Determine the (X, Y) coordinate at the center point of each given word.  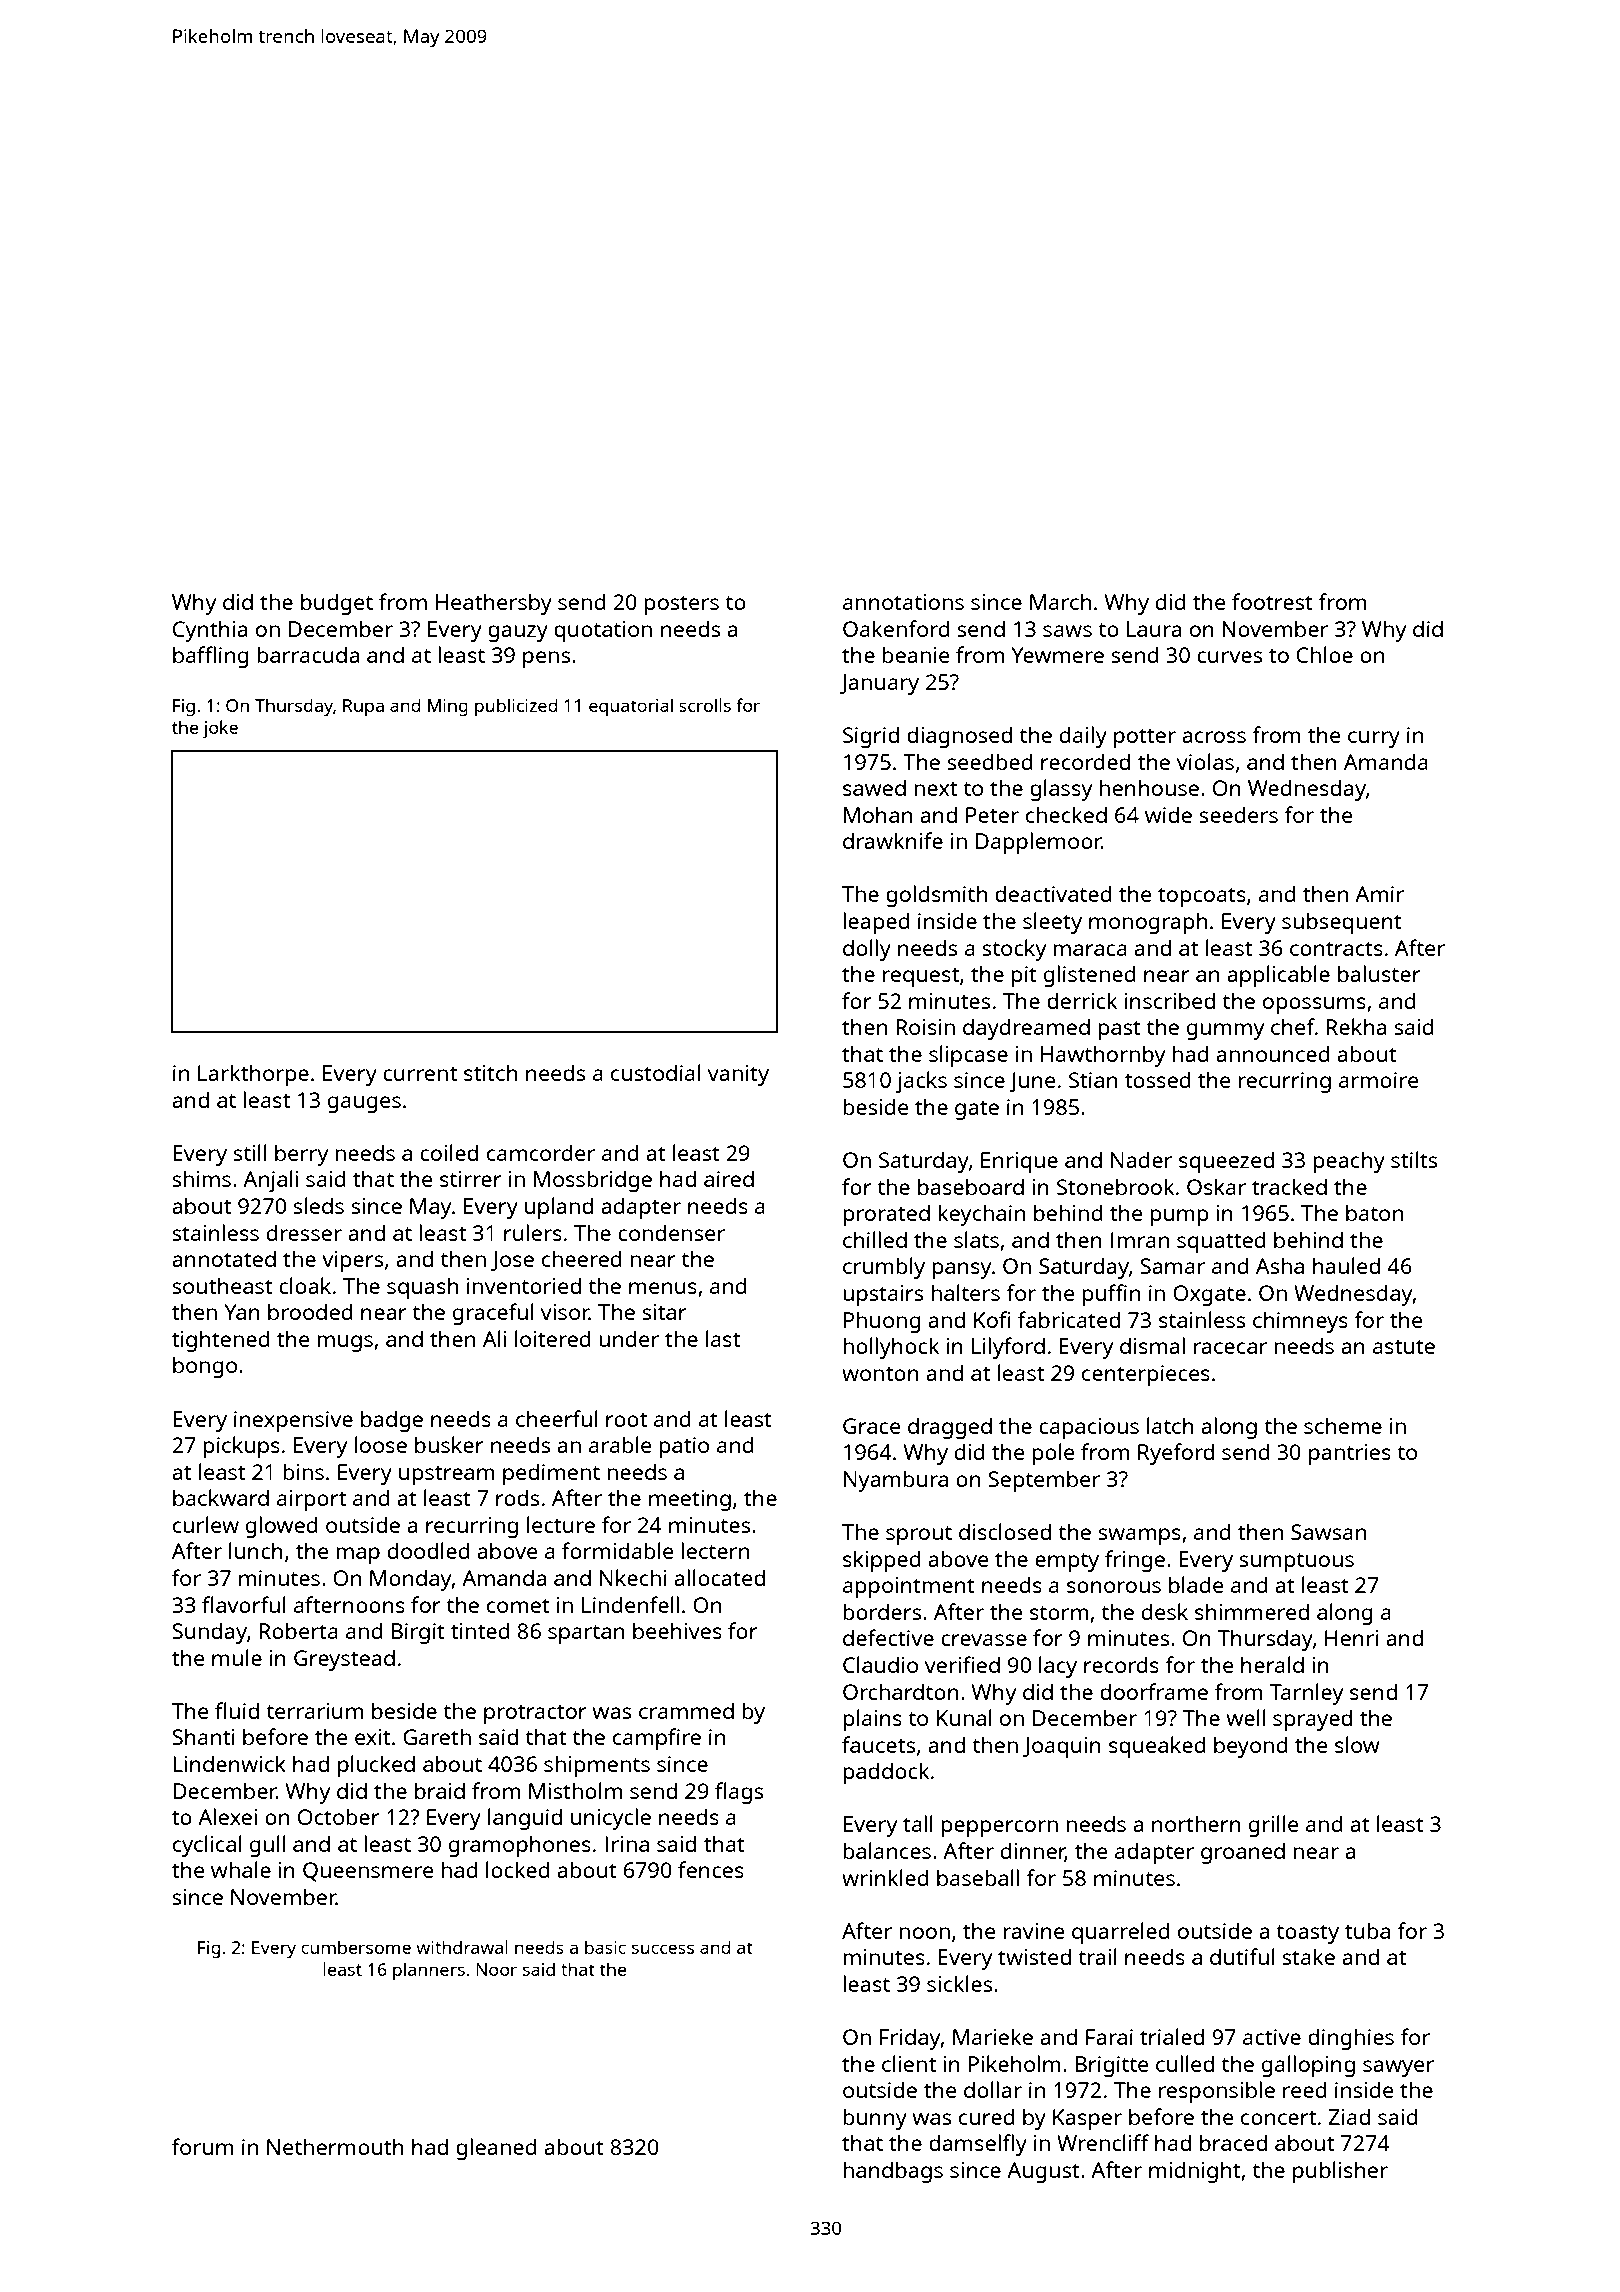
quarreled (1121, 1933)
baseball (978, 1877)
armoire (1379, 1080)
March (1060, 601)
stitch (490, 1072)
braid (440, 1790)
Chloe (1324, 654)
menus (663, 1288)
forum (203, 2146)
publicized (516, 707)
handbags (893, 2172)
